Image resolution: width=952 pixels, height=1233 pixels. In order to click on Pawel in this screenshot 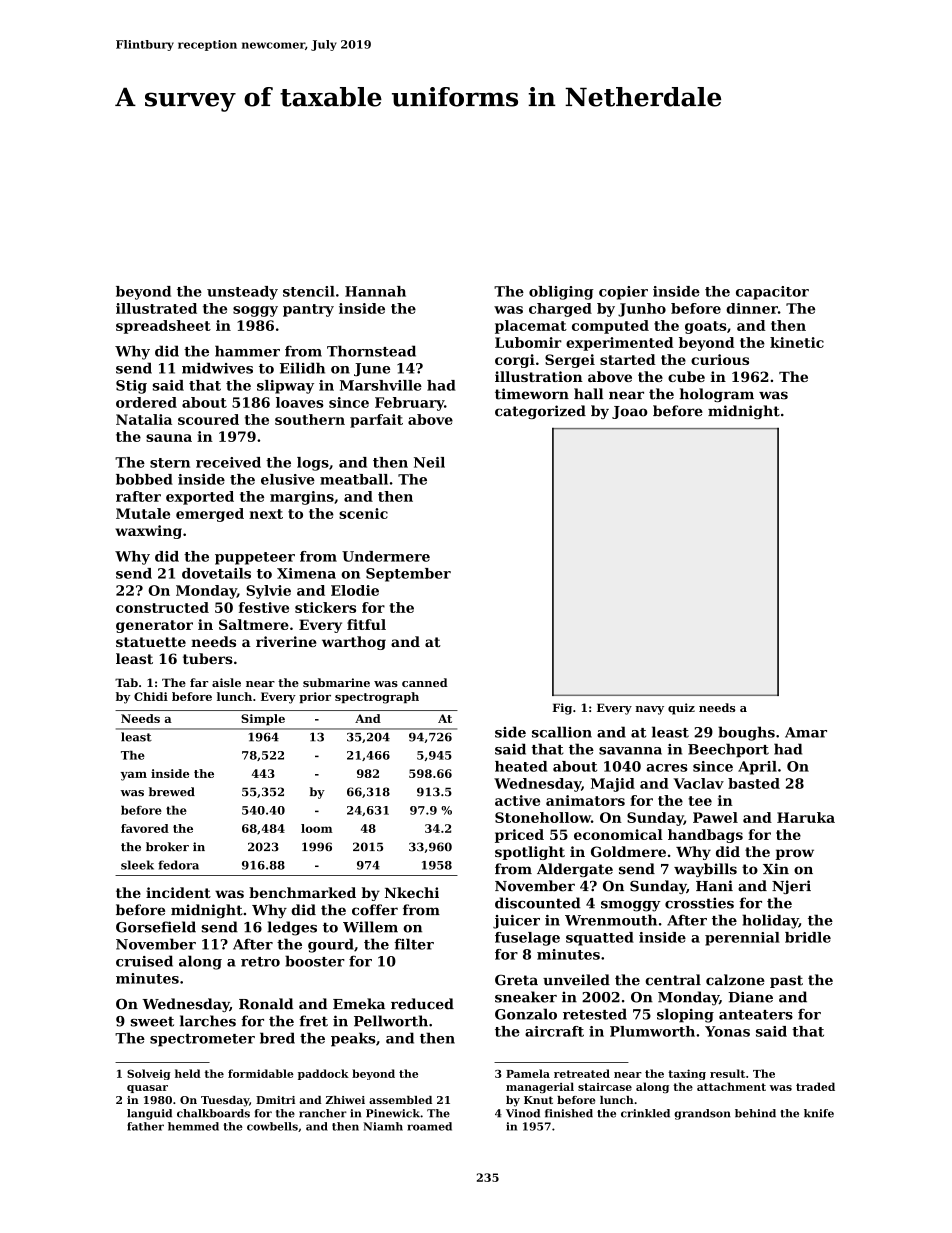, I will do `click(715, 817)`.
